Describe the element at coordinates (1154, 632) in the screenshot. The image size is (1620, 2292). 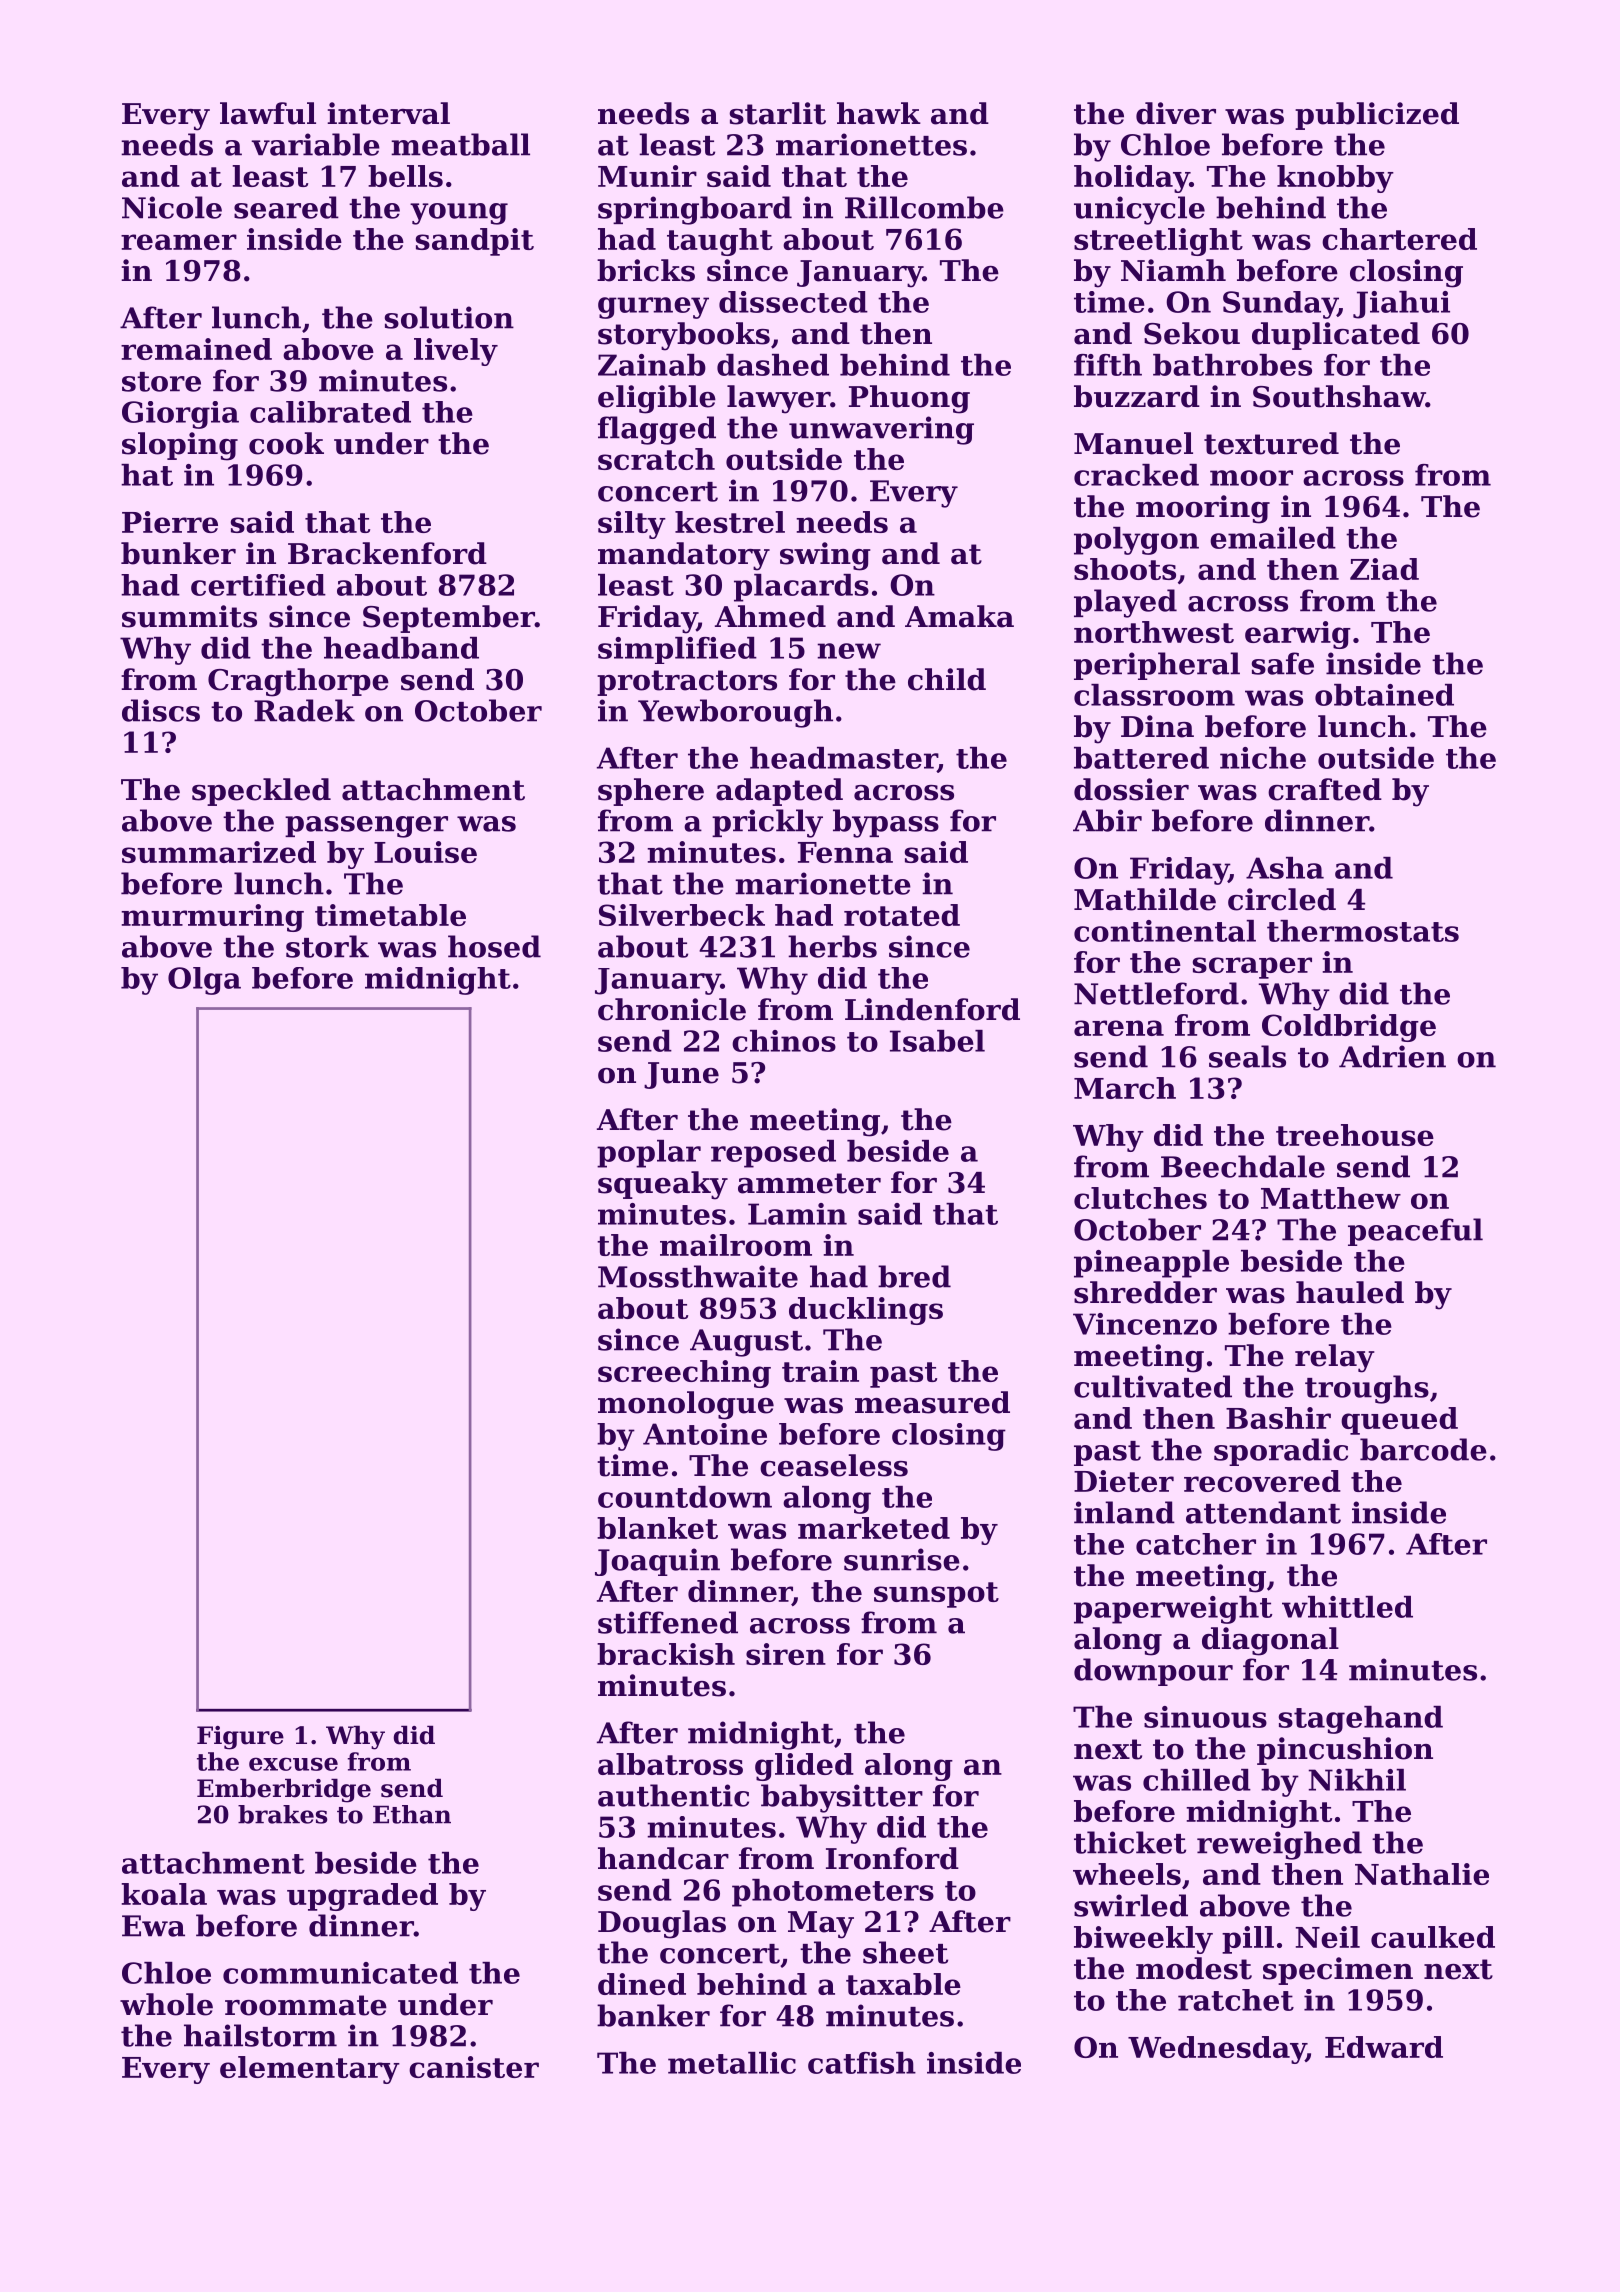
I see `northwest` at that location.
